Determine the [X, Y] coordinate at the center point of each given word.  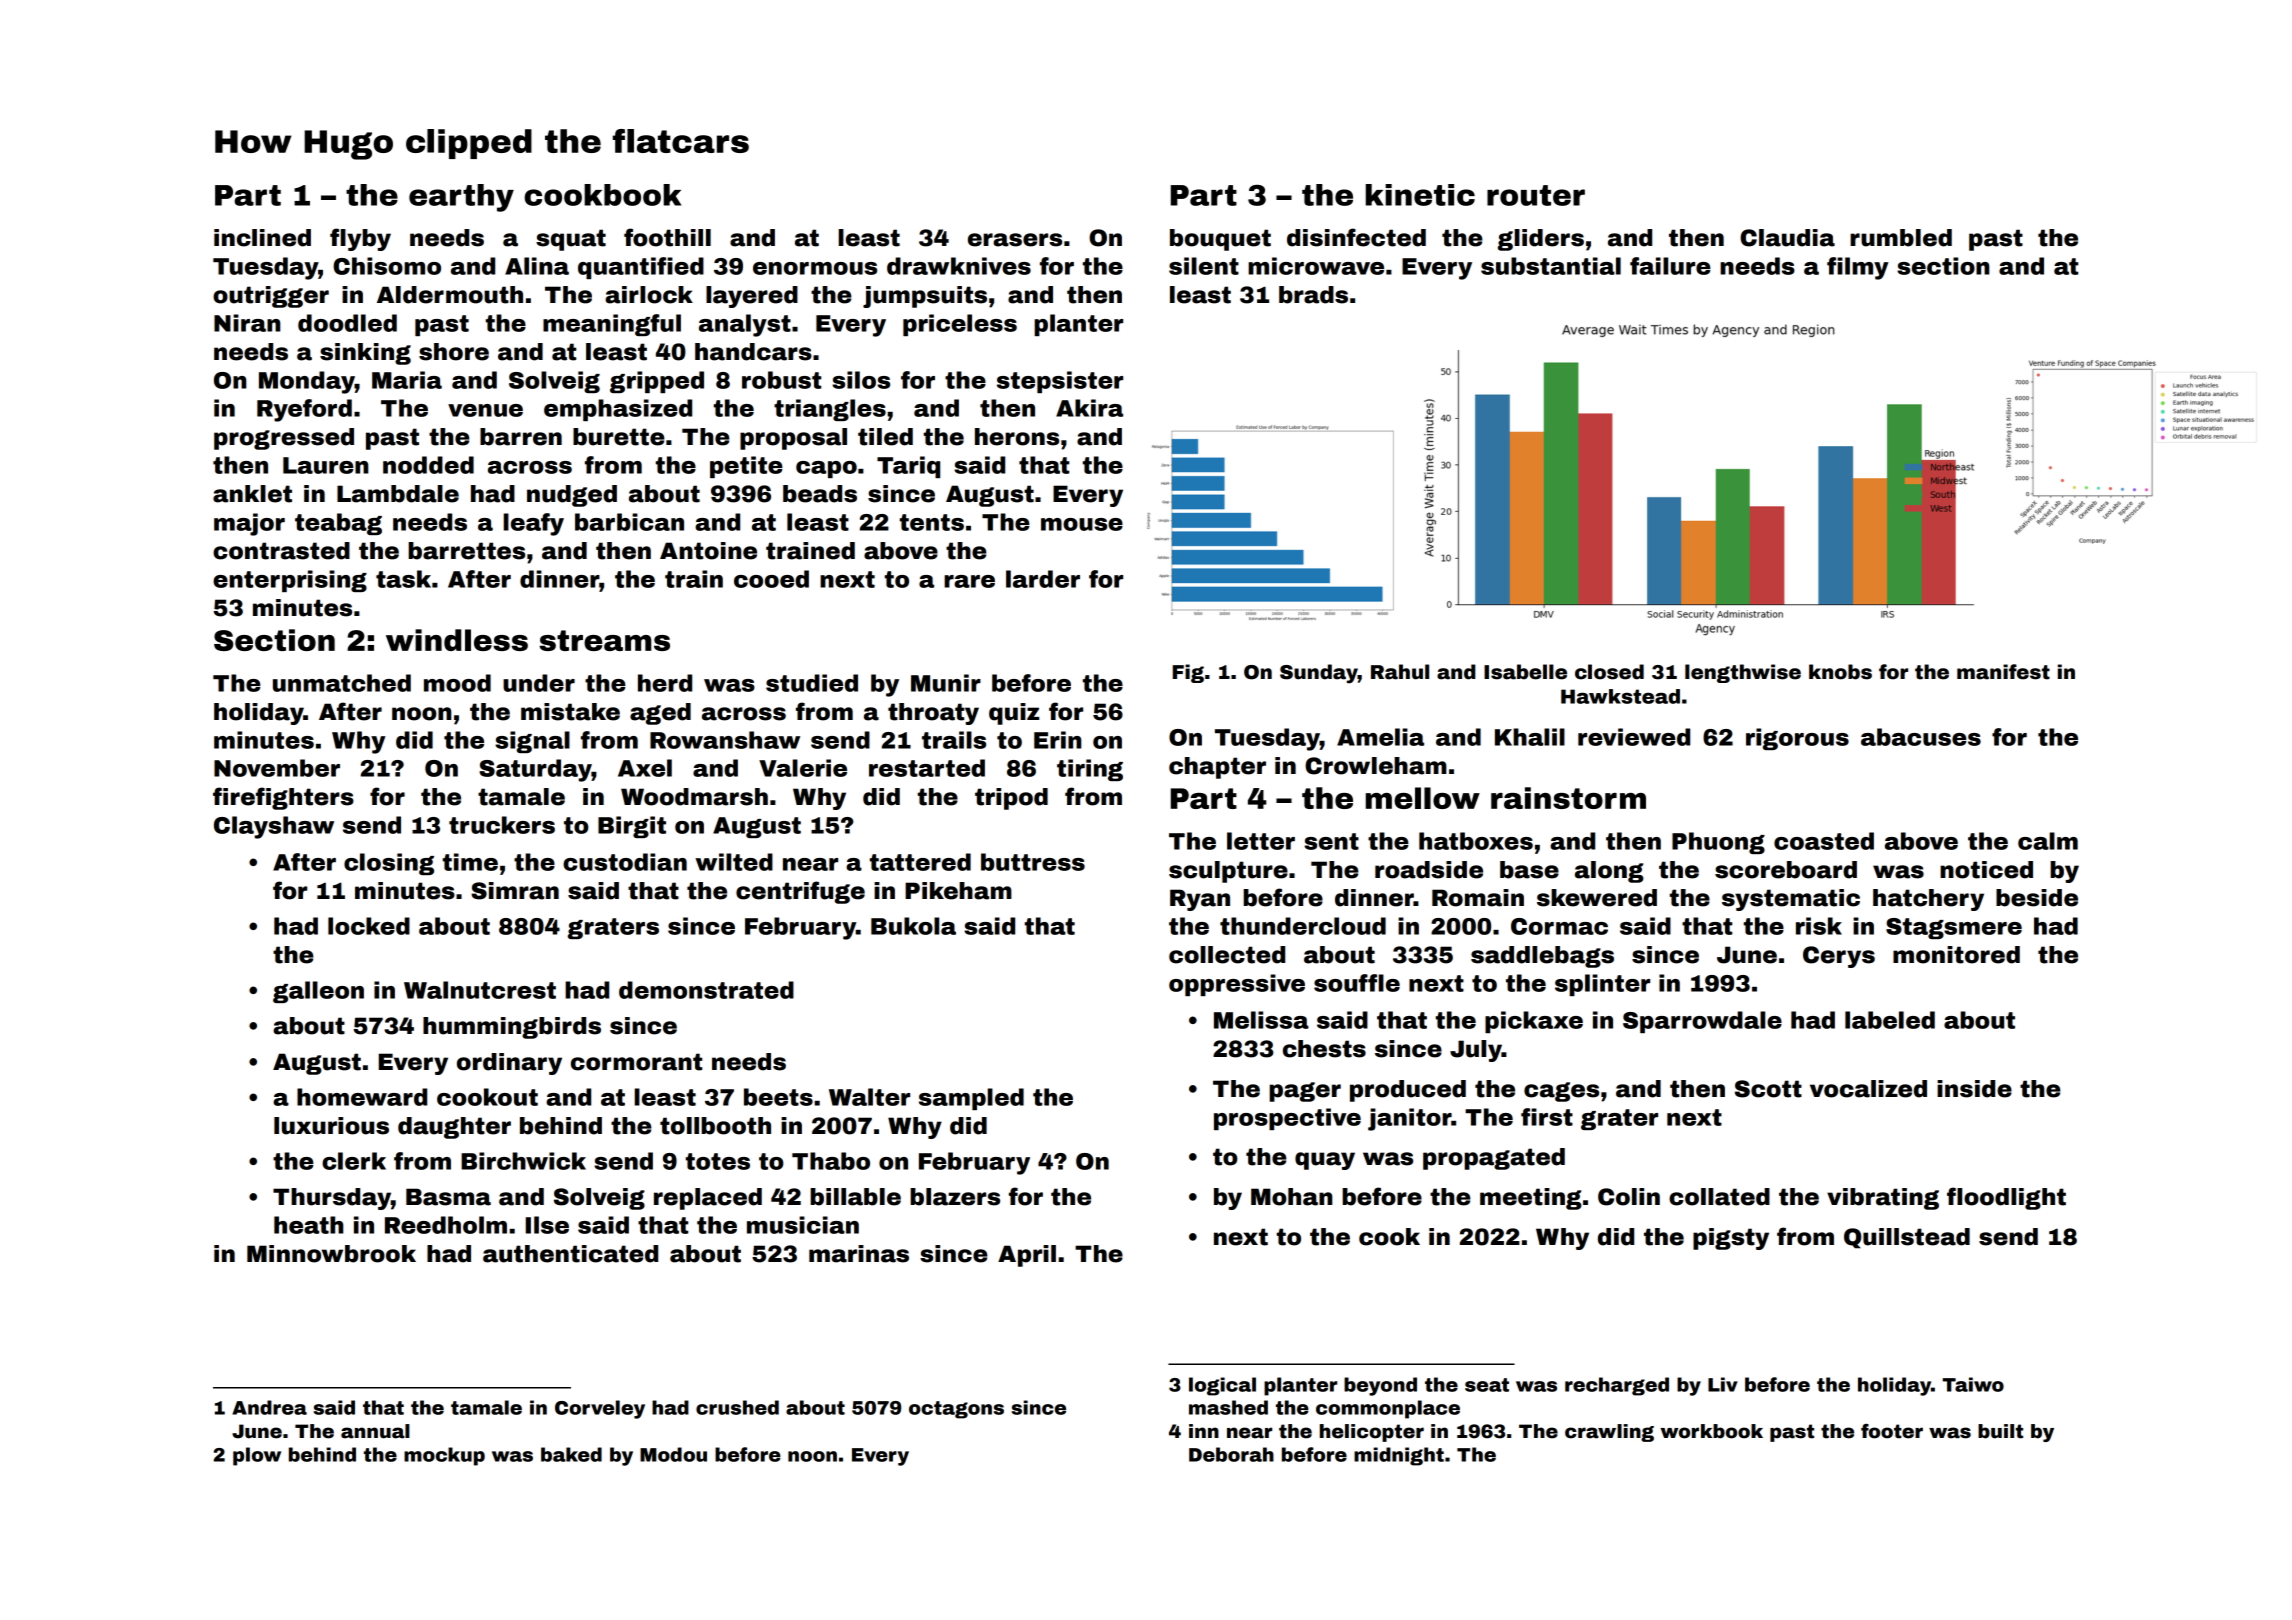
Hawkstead [1620, 696]
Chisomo [387, 266]
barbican [629, 522]
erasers [1015, 240]
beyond [1380, 1386]
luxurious [331, 1126]
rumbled [1901, 238]
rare [969, 581]
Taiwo [1973, 1384]
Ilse [547, 1225]
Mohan [1291, 1197]
